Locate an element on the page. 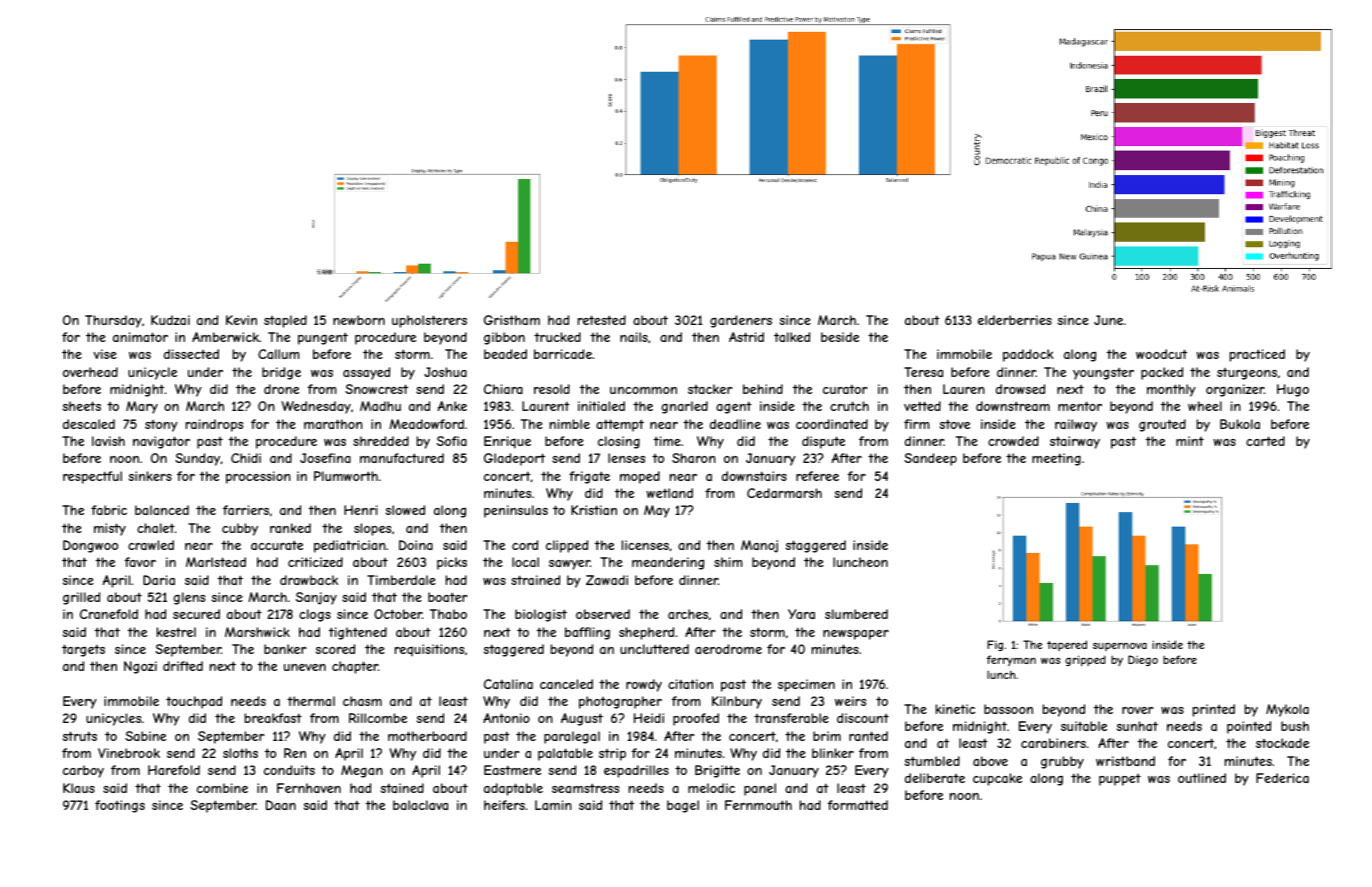  Daan is located at coordinates (281, 805).
